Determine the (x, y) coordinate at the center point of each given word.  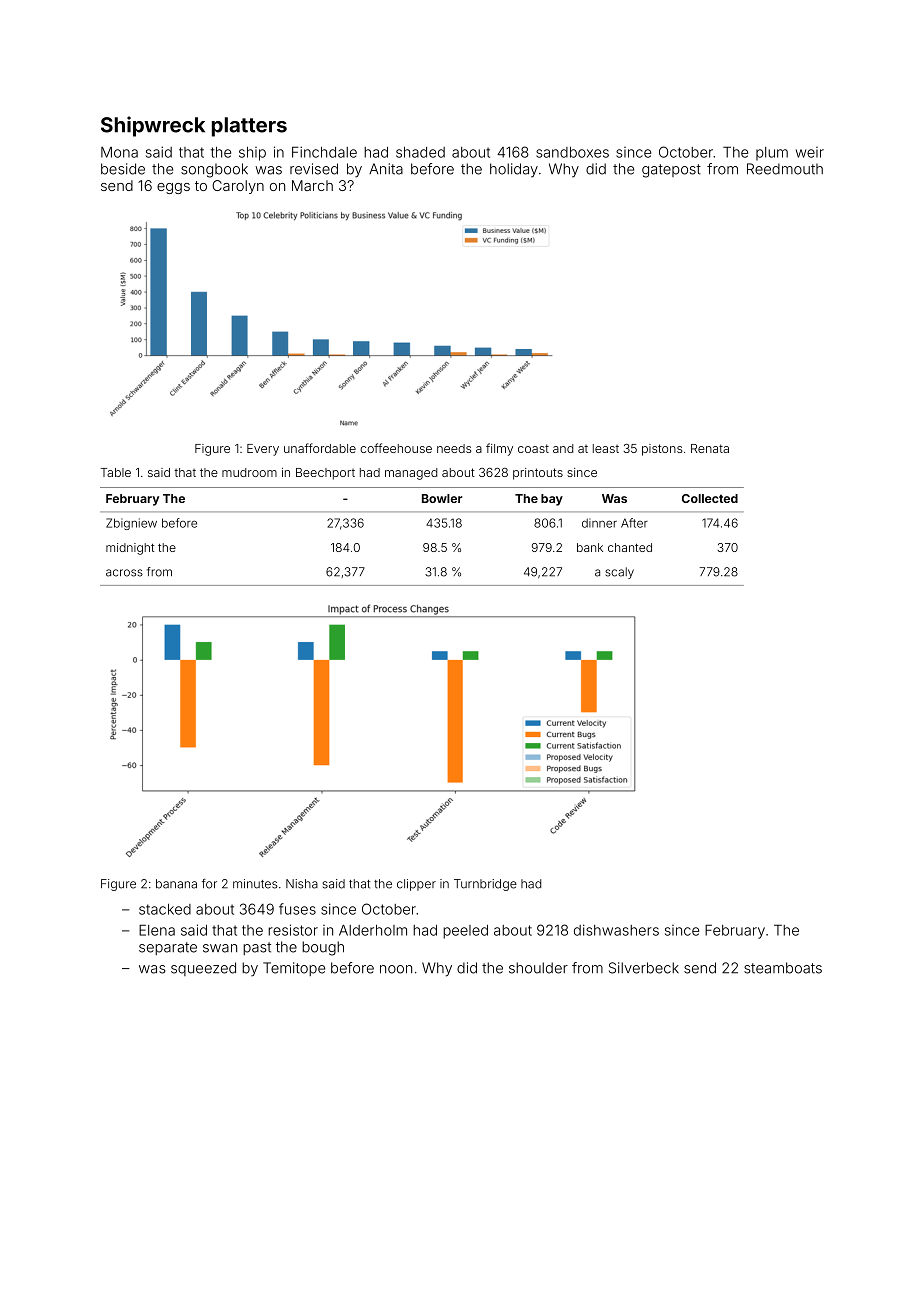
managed (411, 474)
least (606, 448)
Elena (157, 930)
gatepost (671, 171)
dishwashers (616, 930)
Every (263, 450)
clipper (416, 885)
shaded (420, 152)
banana (176, 884)
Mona (119, 152)
